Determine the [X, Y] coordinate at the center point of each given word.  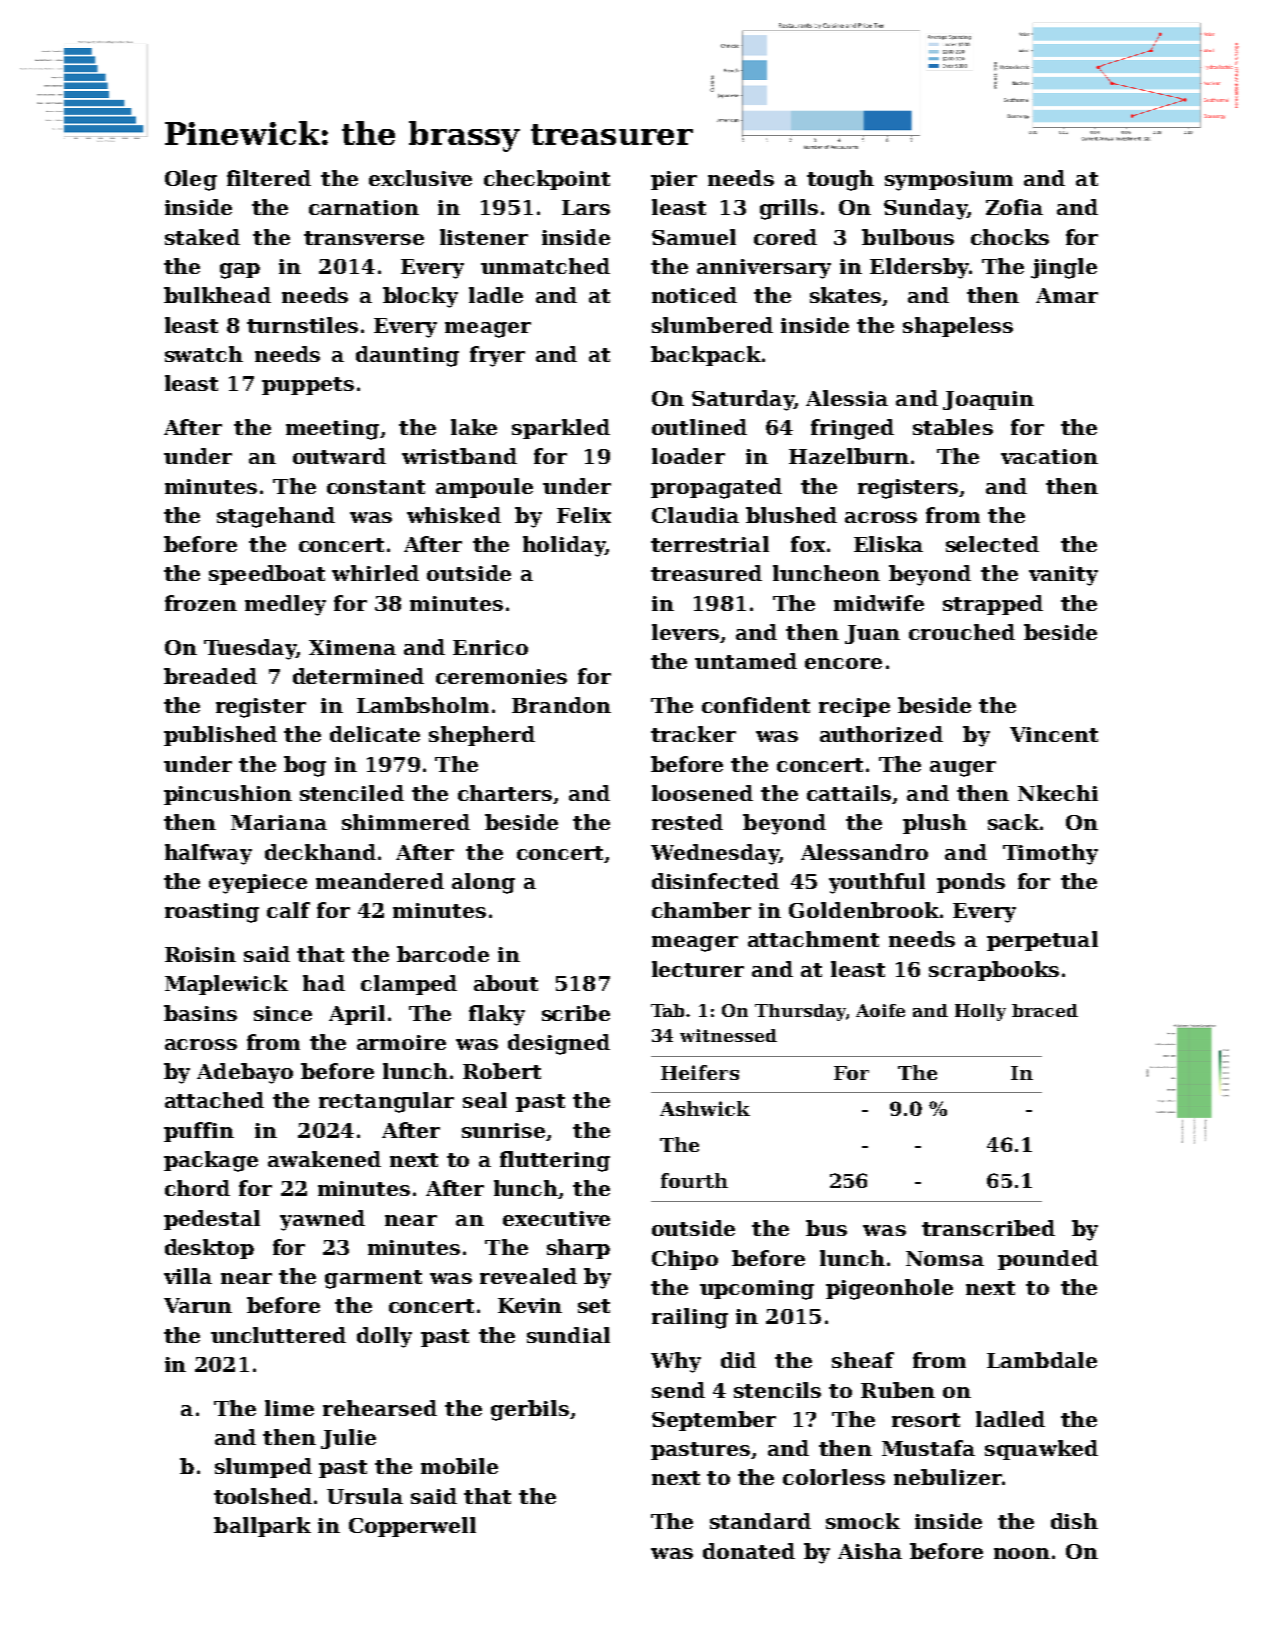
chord [197, 1188]
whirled [375, 573]
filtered [269, 178]
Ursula [365, 1496]
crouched [962, 632]
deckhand [320, 852]
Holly [980, 1012]
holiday [564, 546]
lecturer [698, 969]
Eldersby [919, 268]
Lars [586, 207]
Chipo [685, 1260]
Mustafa [928, 1448]
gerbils [530, 1410]
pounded [1048, 1260]
